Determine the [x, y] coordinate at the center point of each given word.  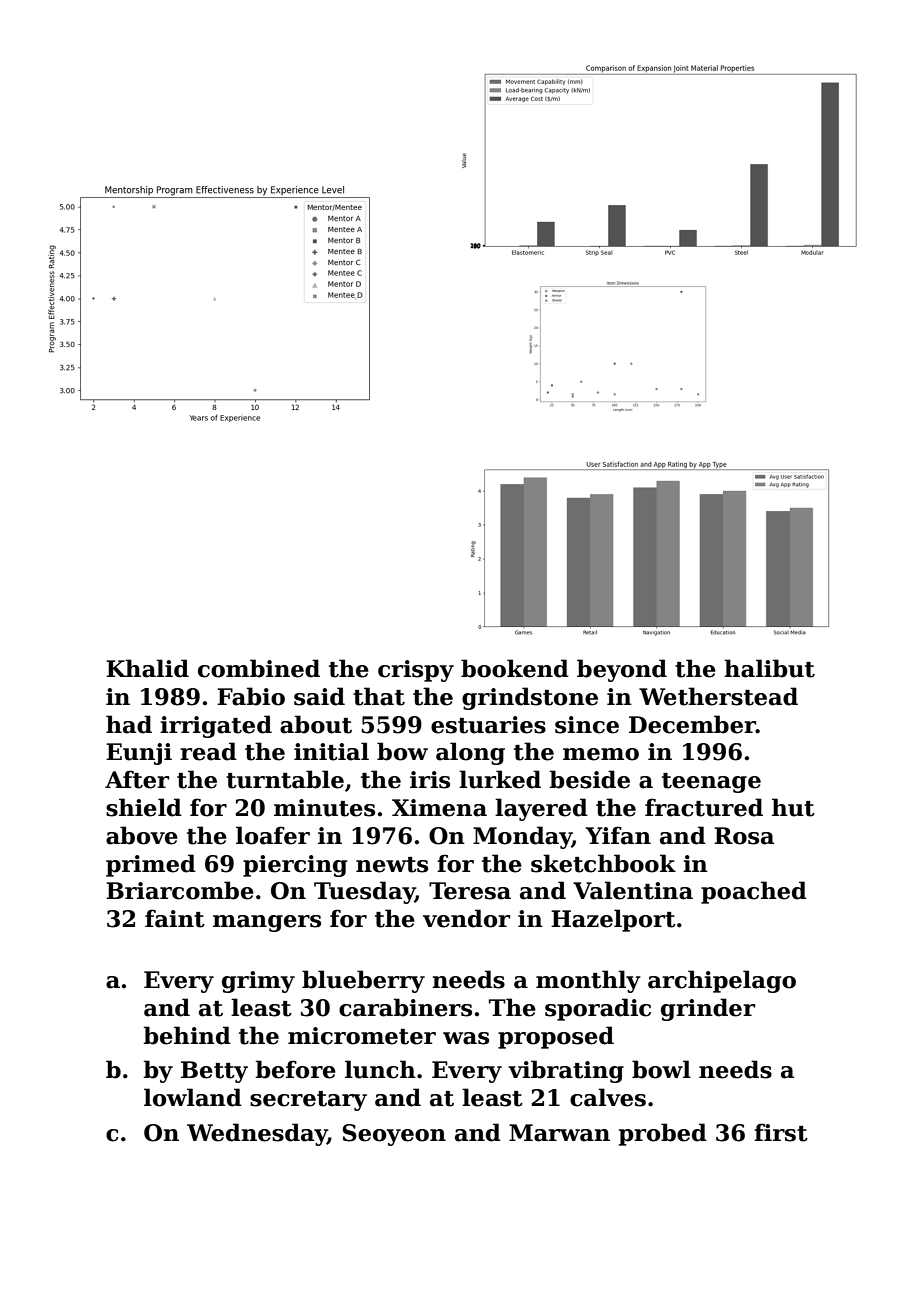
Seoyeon [394, 1135]
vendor [466, 918]
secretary [308, 1101]
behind [187, 1035]
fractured [704, 807]
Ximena [439, 808]
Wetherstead [718, 696]
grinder [708, 1009]
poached [754, 892]
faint [175, 918]
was [466, 1038]
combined [259, 668]
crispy [416, 671]
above [142, 835]
